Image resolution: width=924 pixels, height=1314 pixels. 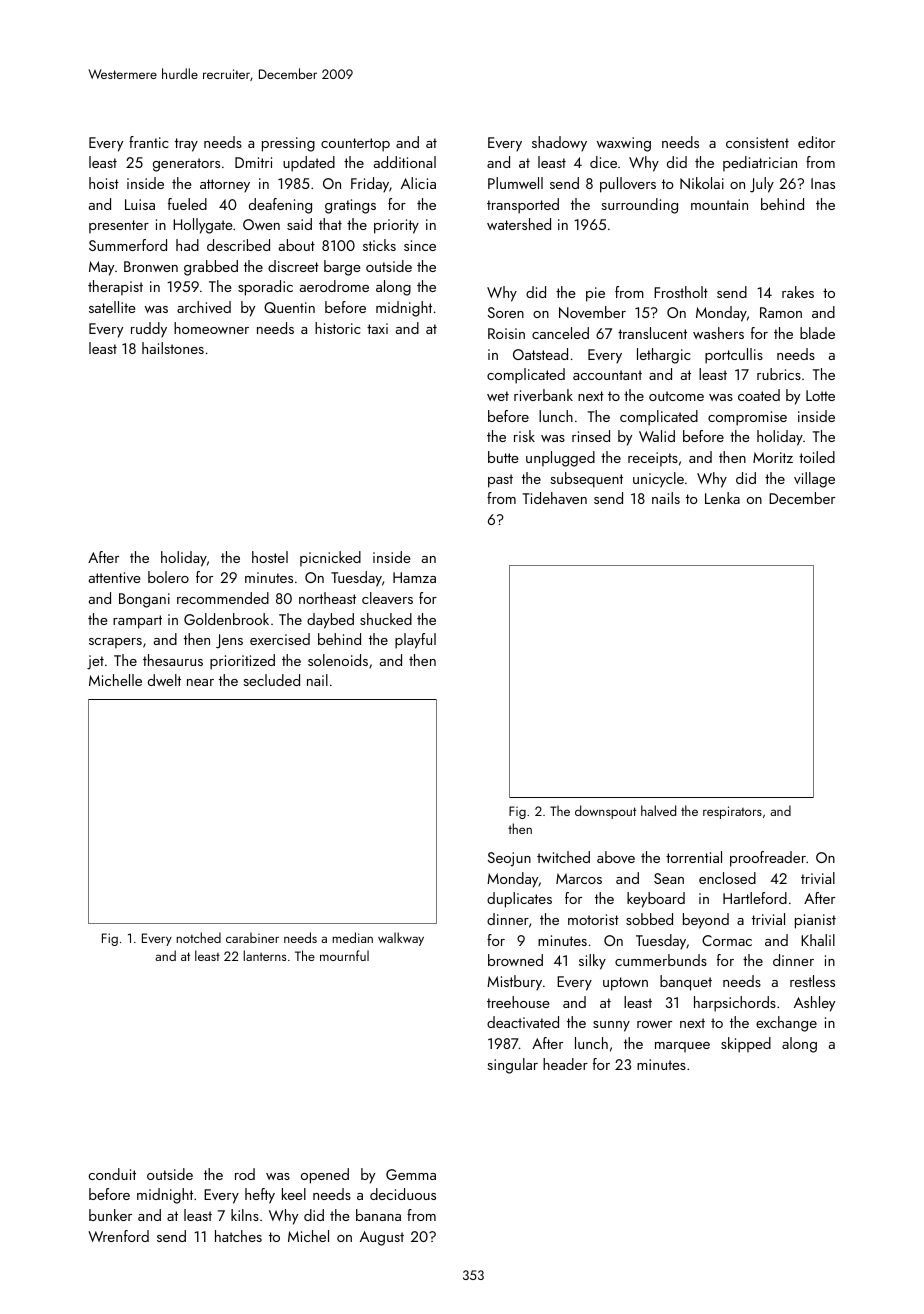 I want to click on Wrenford, so click(x=118, y=1236).
